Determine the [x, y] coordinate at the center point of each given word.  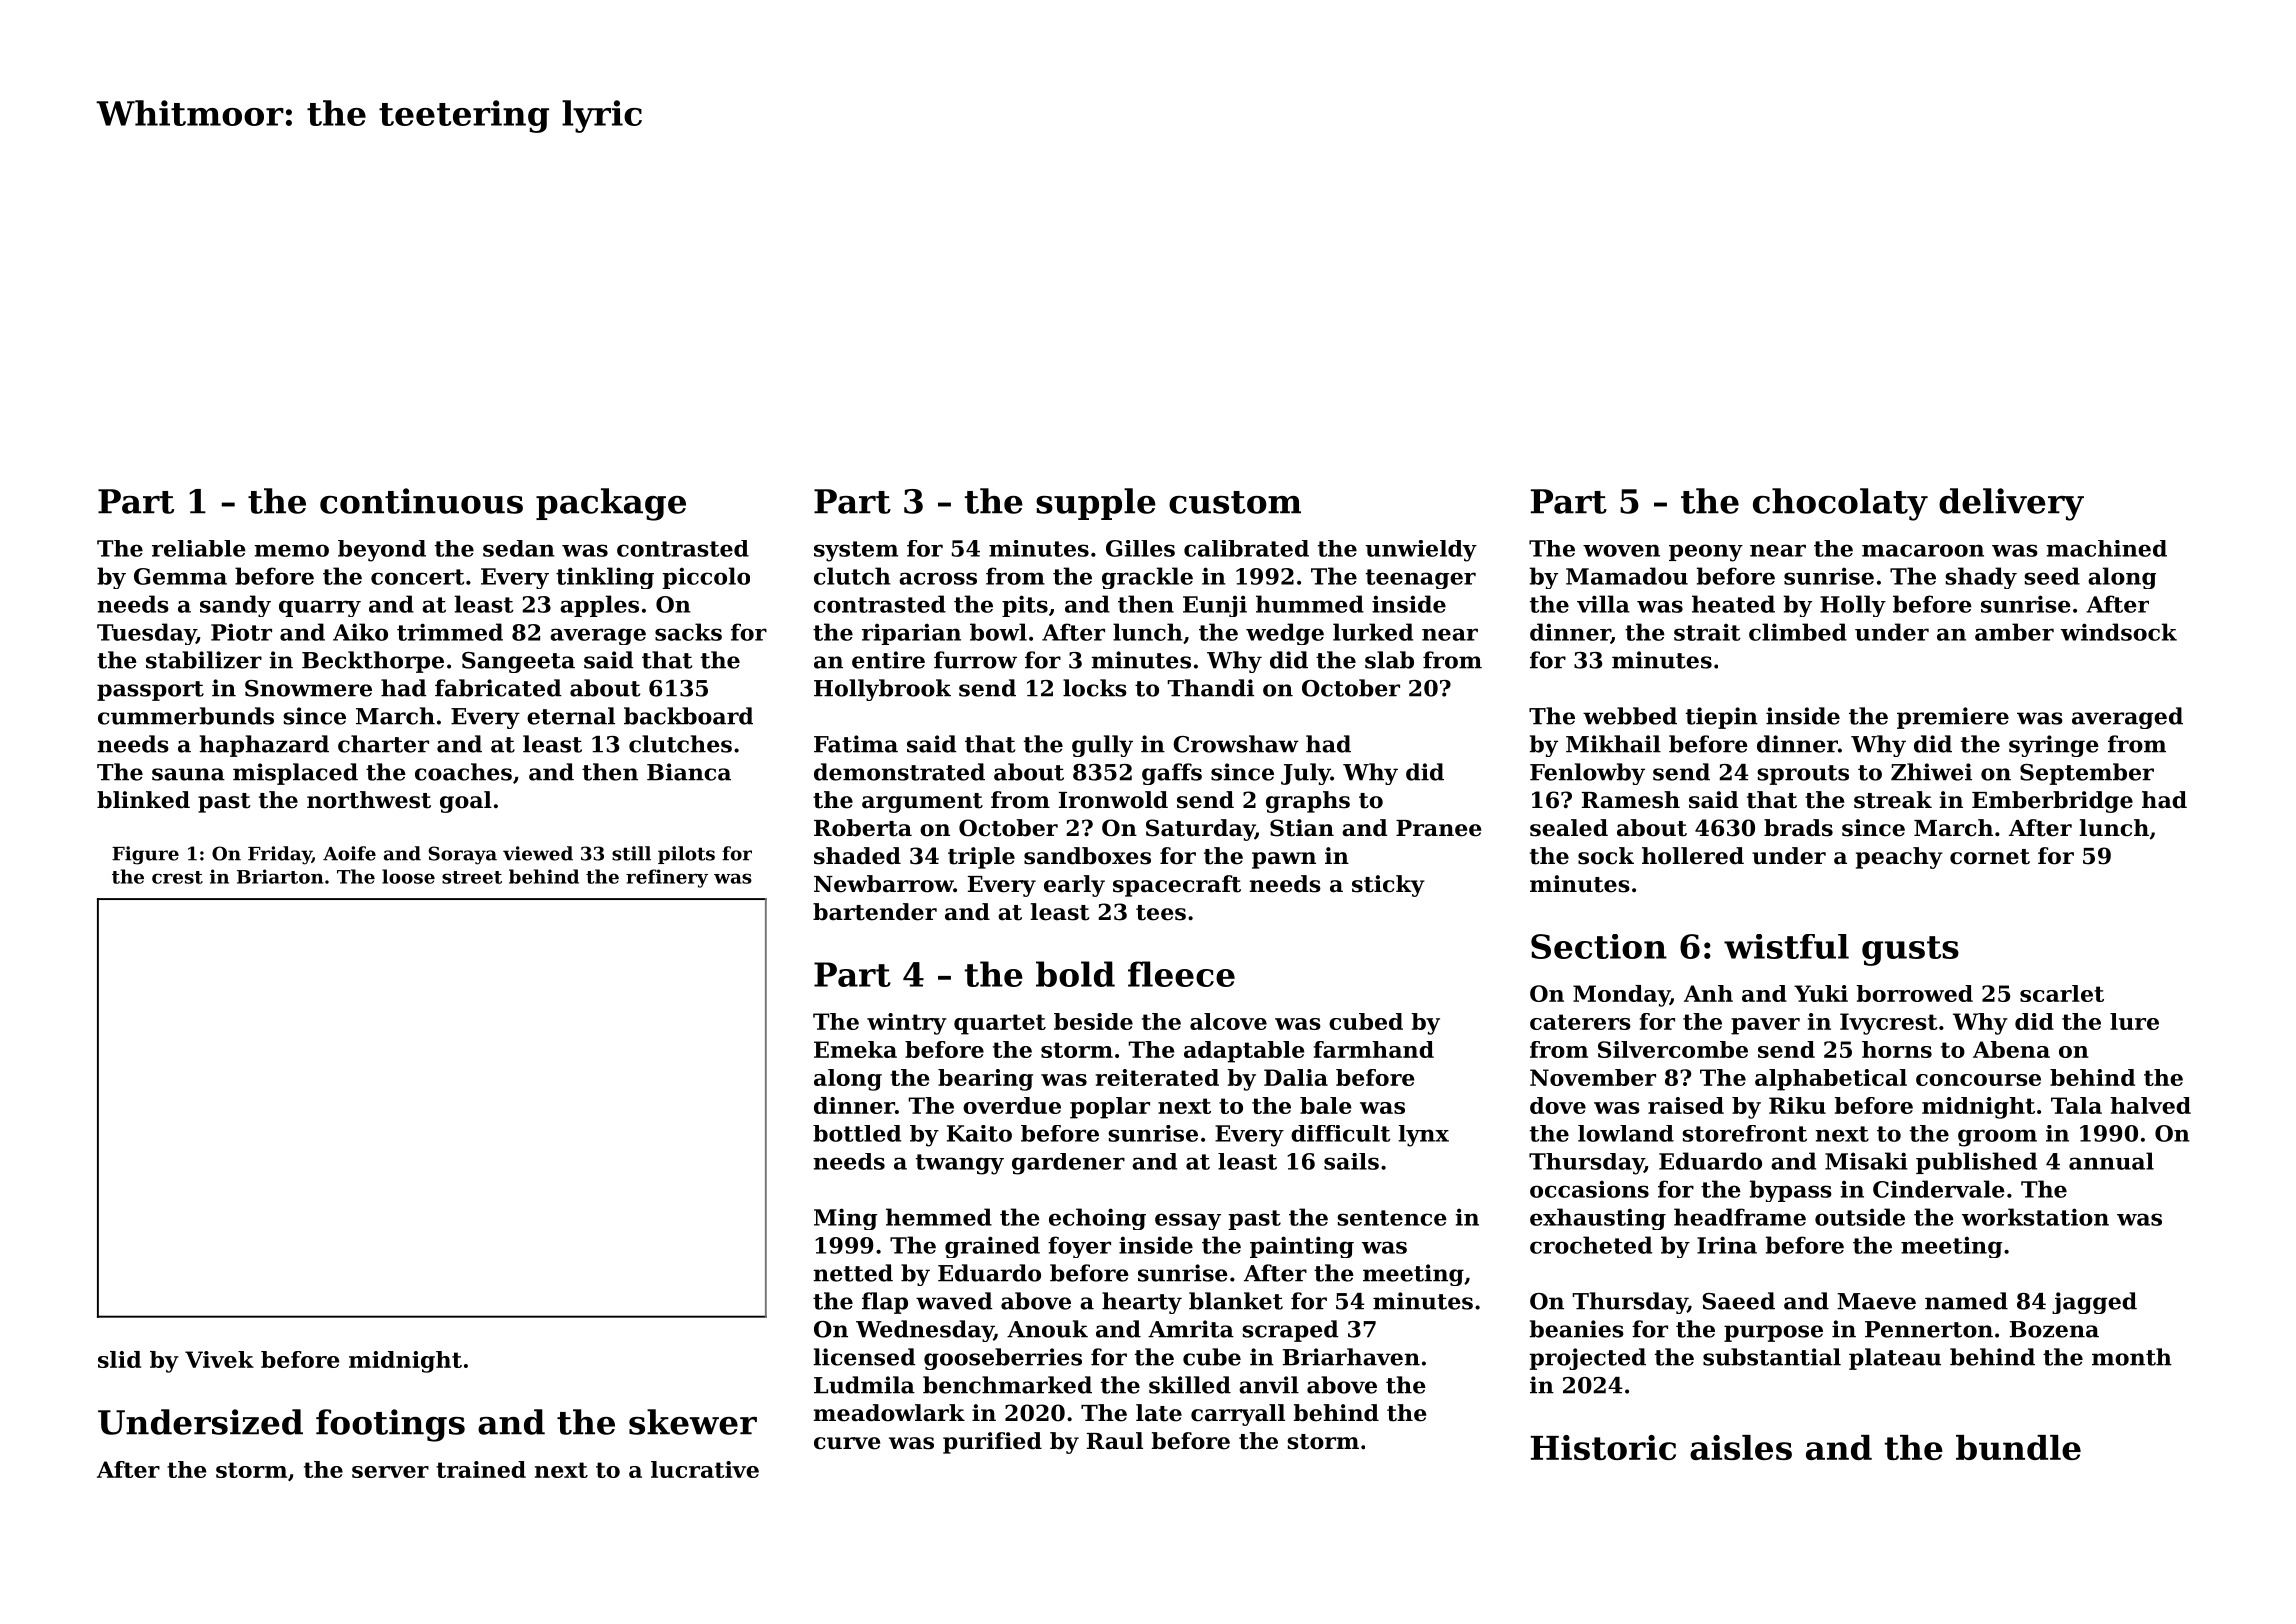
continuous [421, 501]
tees [1161, 913]
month [2132, 1357]
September [2087, 774]
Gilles [1140, 548]
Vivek [219, 1359]
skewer [693, 1422]
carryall [1238, 1415]
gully [1102, 746]
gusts [1910, 951]
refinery [667, 878]
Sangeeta [518, 662]
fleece [1181, 974]
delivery [2011, 504]
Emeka [855, 1049]
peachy [1899, 858]
